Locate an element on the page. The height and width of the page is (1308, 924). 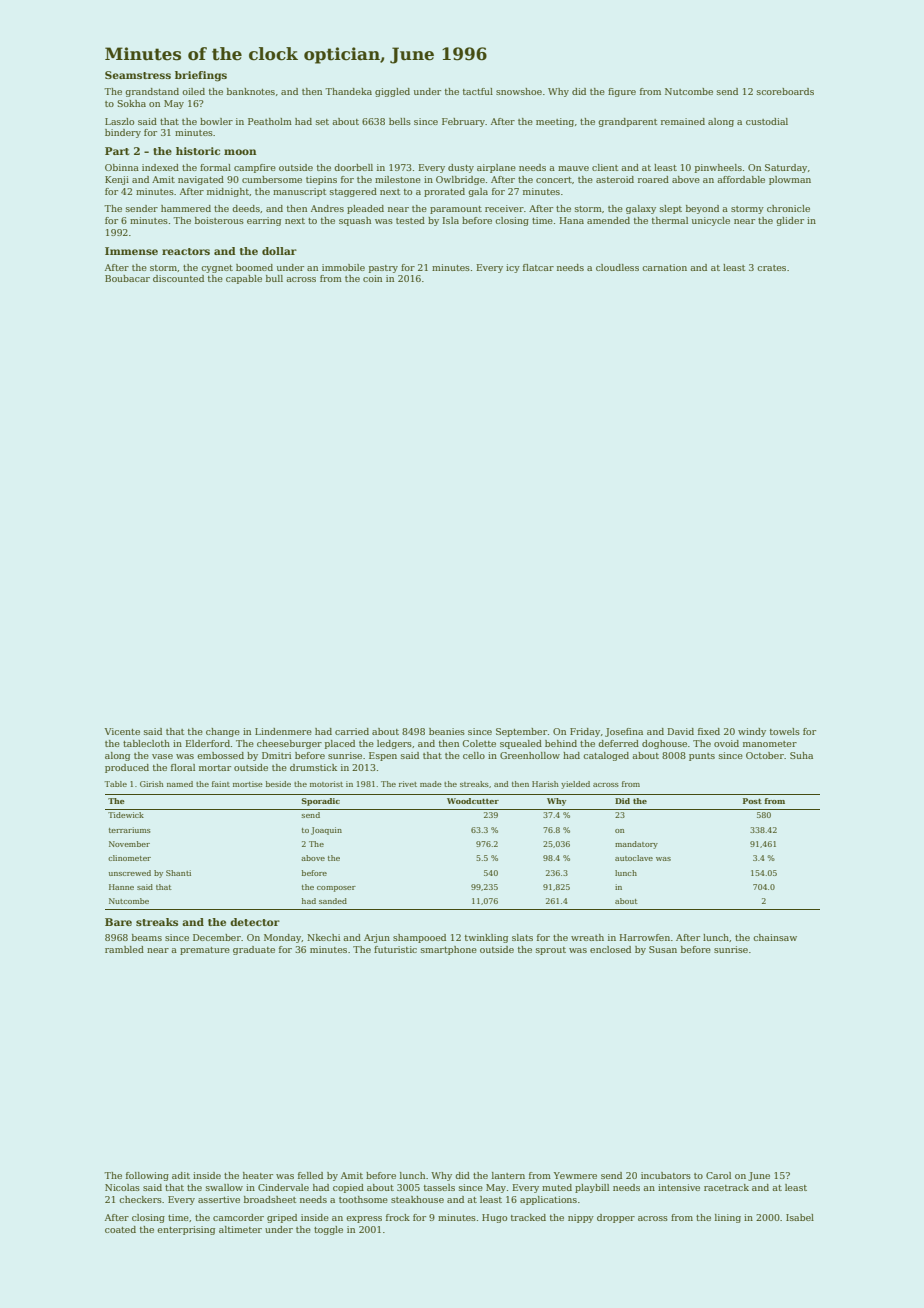
meeting is located at coordinates (555, 122).
